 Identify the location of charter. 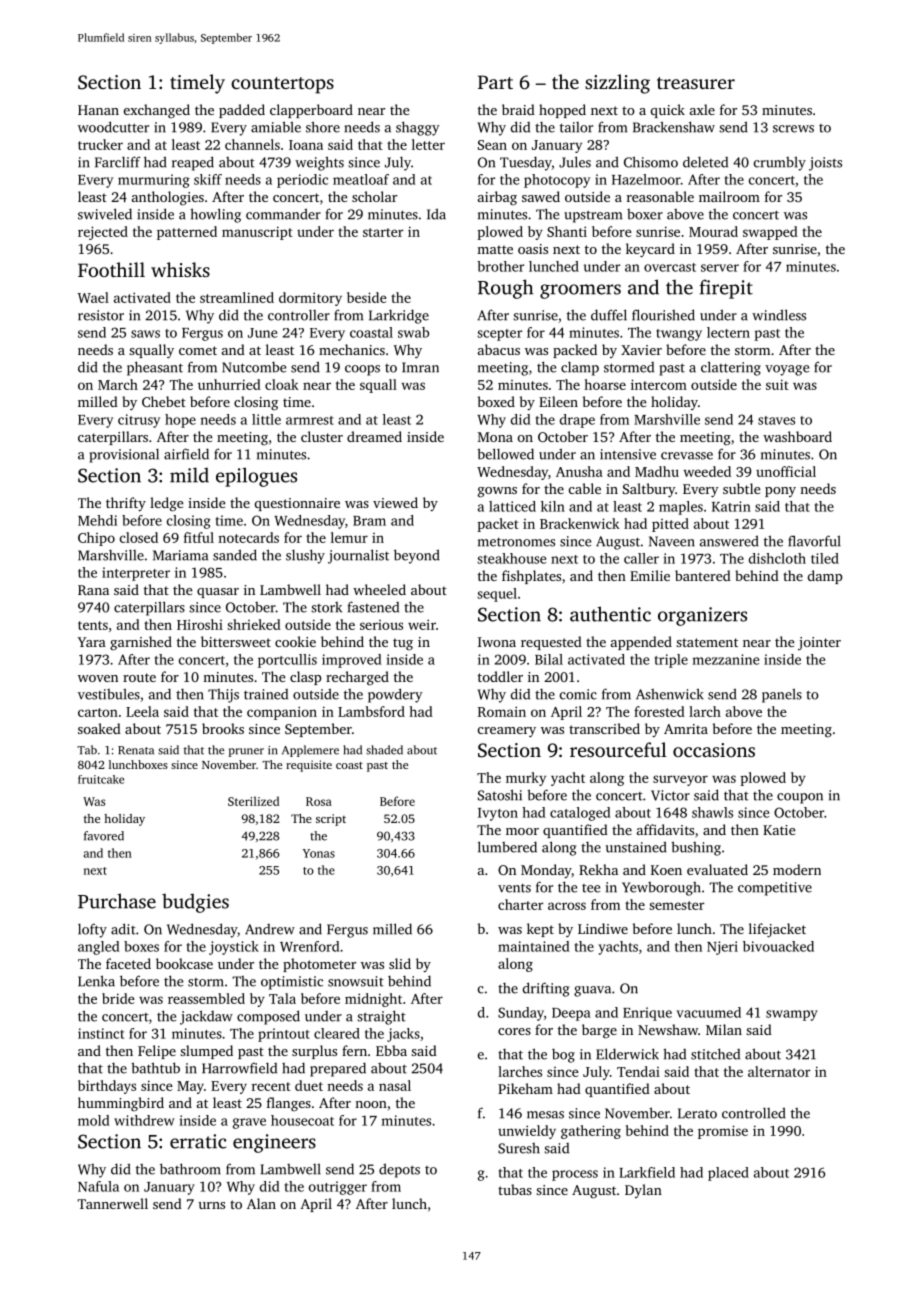
(520, 904).
